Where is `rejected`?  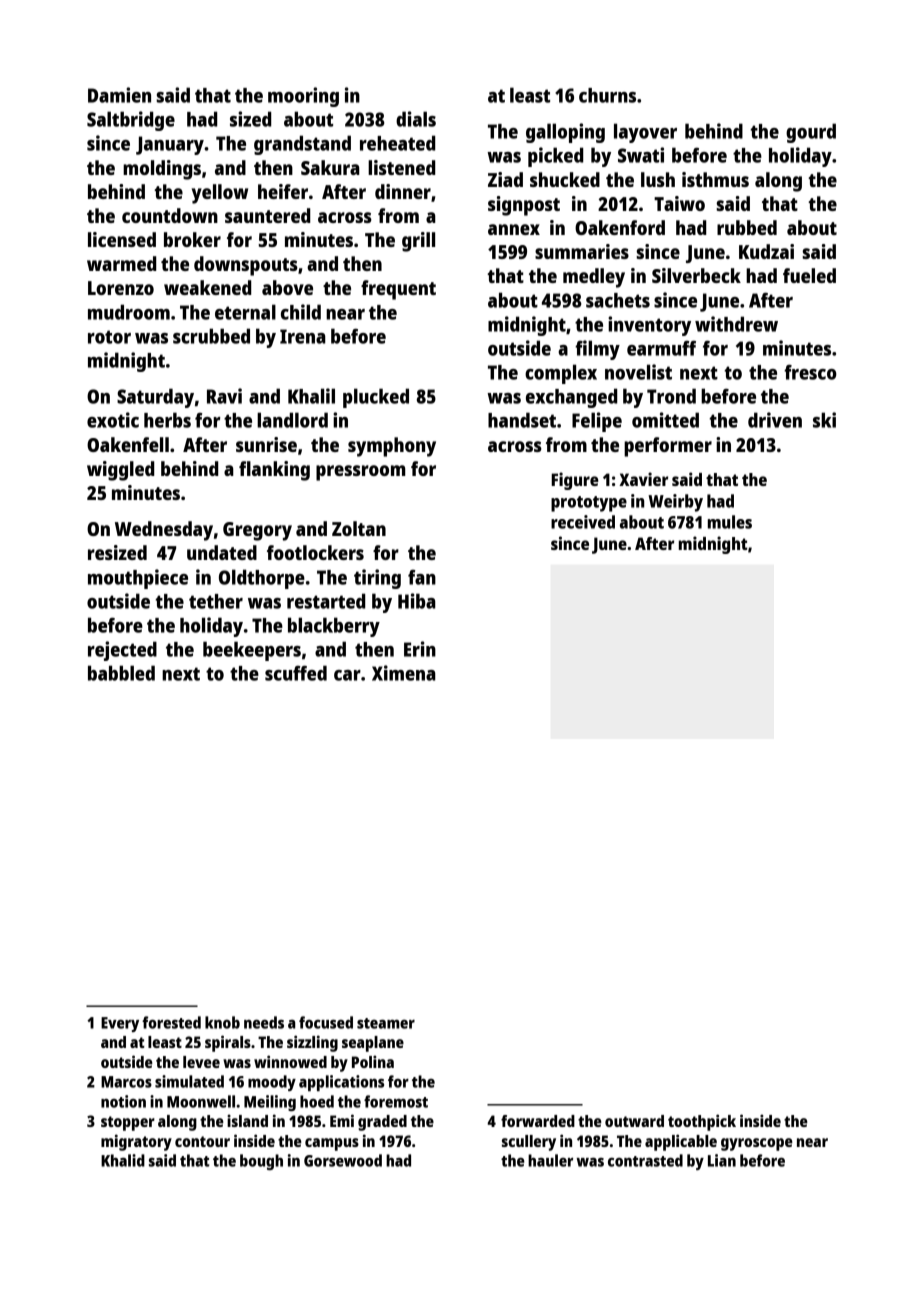 rejected is located at coordinates (122, 651).
